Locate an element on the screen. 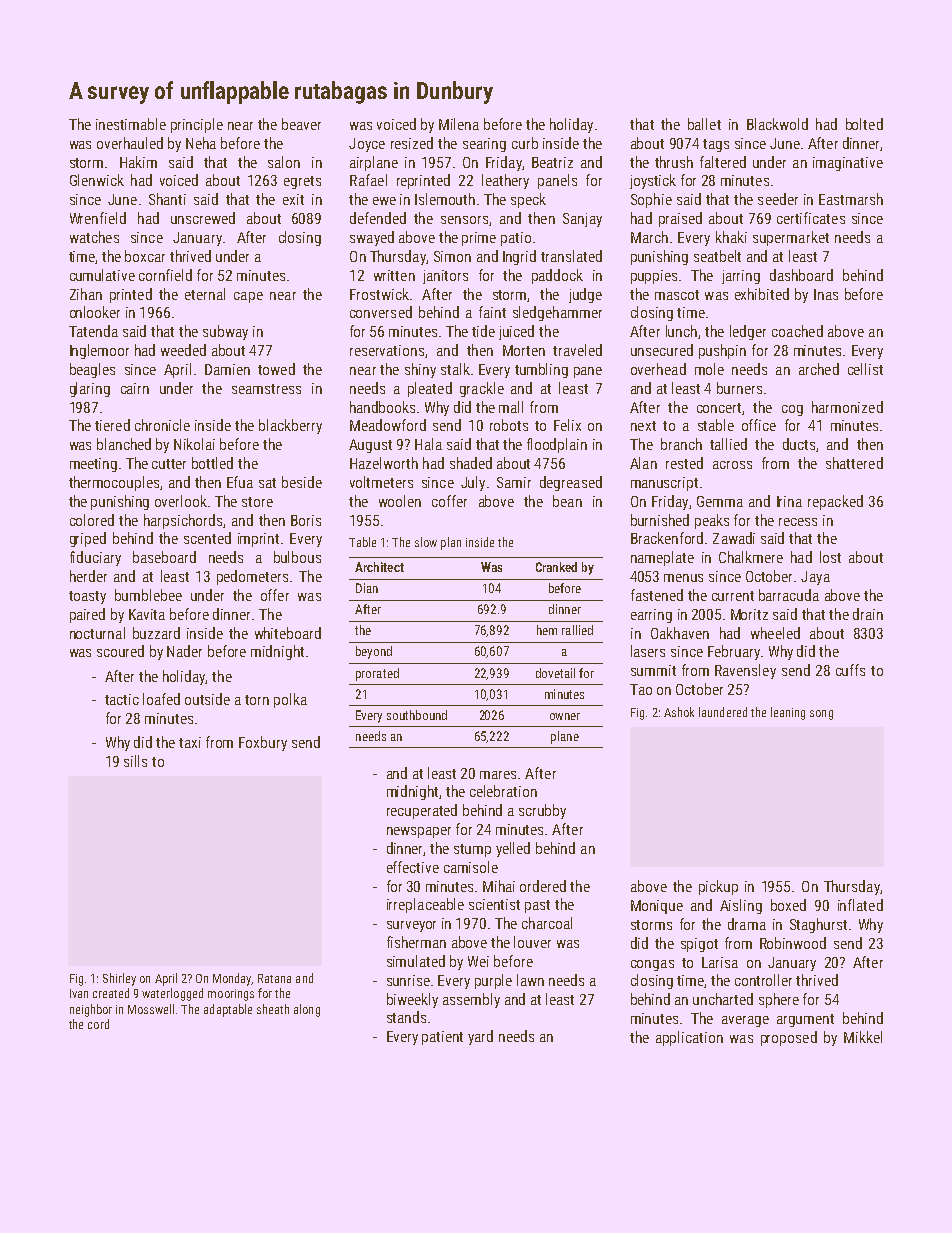 The image size is (952, 1233). faltered is located at coordinates (723, 162).
